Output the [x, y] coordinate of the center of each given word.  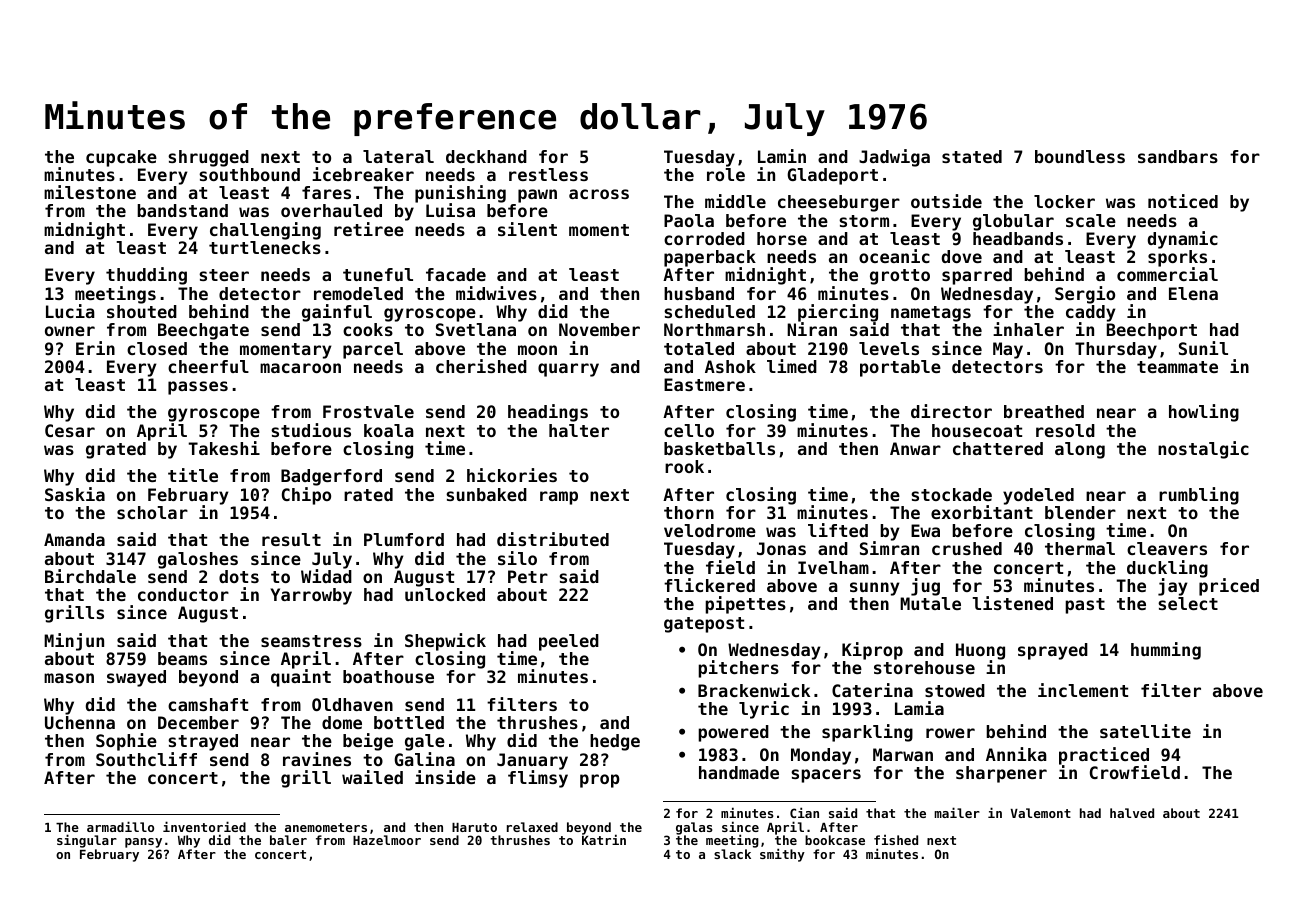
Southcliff [146, 759]
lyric [764, 710]
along [1080, 450]
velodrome [710, 530]
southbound [249, 174]
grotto [900, 277]
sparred [977, 276]
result [291, 539]
